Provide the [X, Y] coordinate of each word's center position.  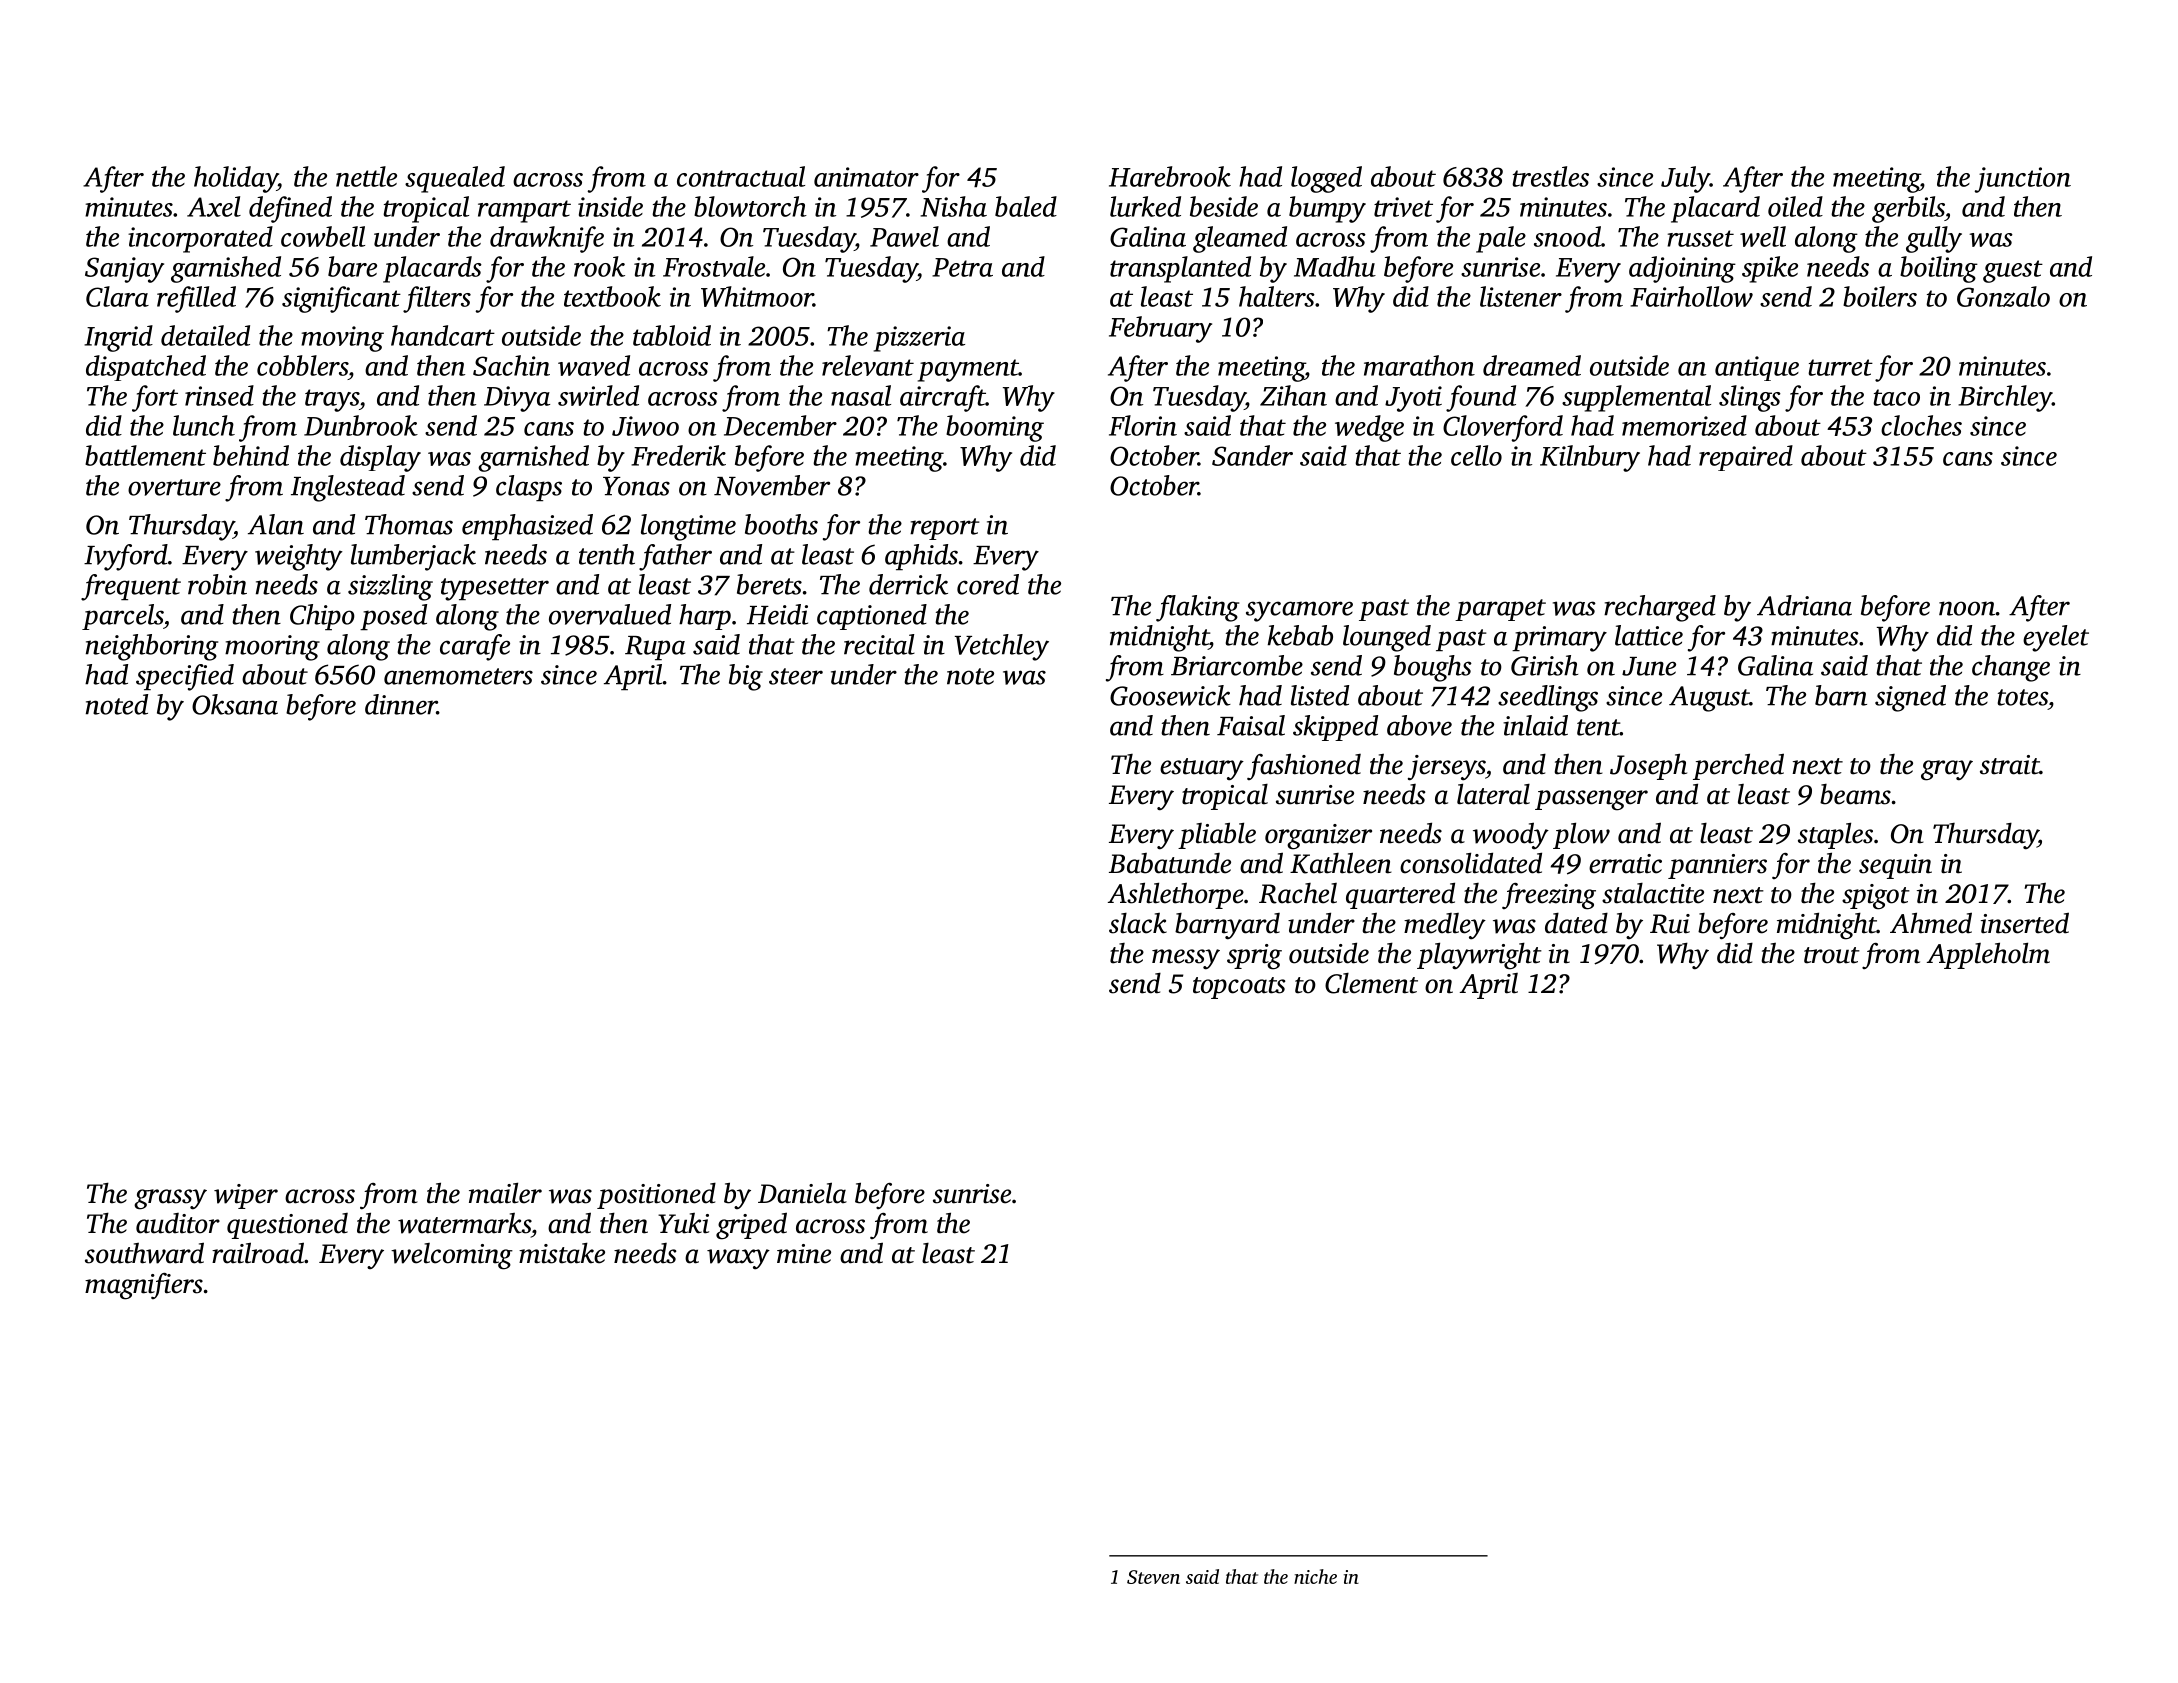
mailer [505, 1193]
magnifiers [144, 1286]
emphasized [527, 527]
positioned [656, 1196]
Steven [1153, 1577]
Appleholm [1988, 955]
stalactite [1653, 893]
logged [1326, 179]
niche [1315, 1576]
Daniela [802, 1193]
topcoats [1239, 988]
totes [2022, 697]
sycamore [1299, 611]
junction [2023, 180]
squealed [455, 179]
